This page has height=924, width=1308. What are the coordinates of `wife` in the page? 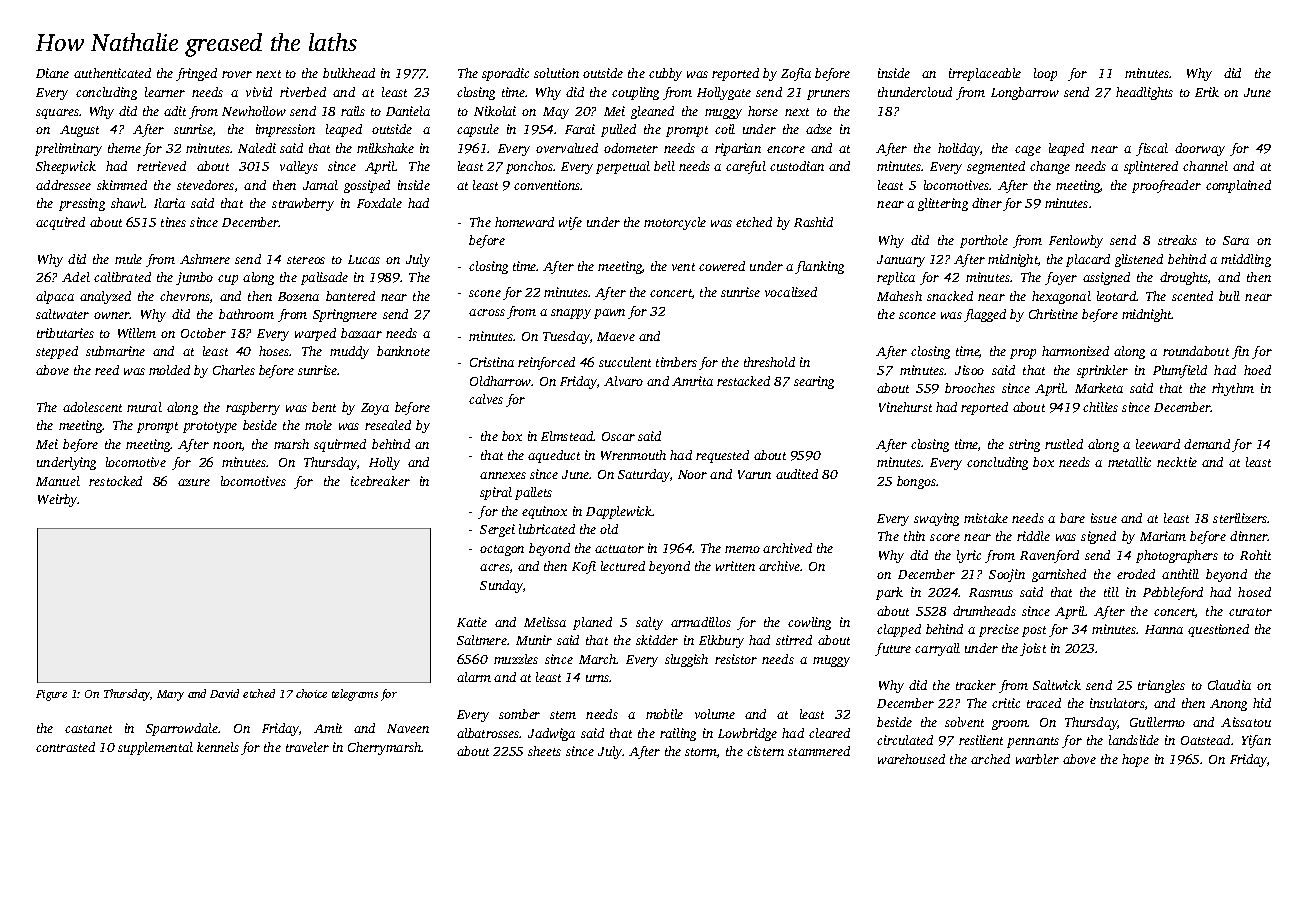 It's located at (570, 223).
